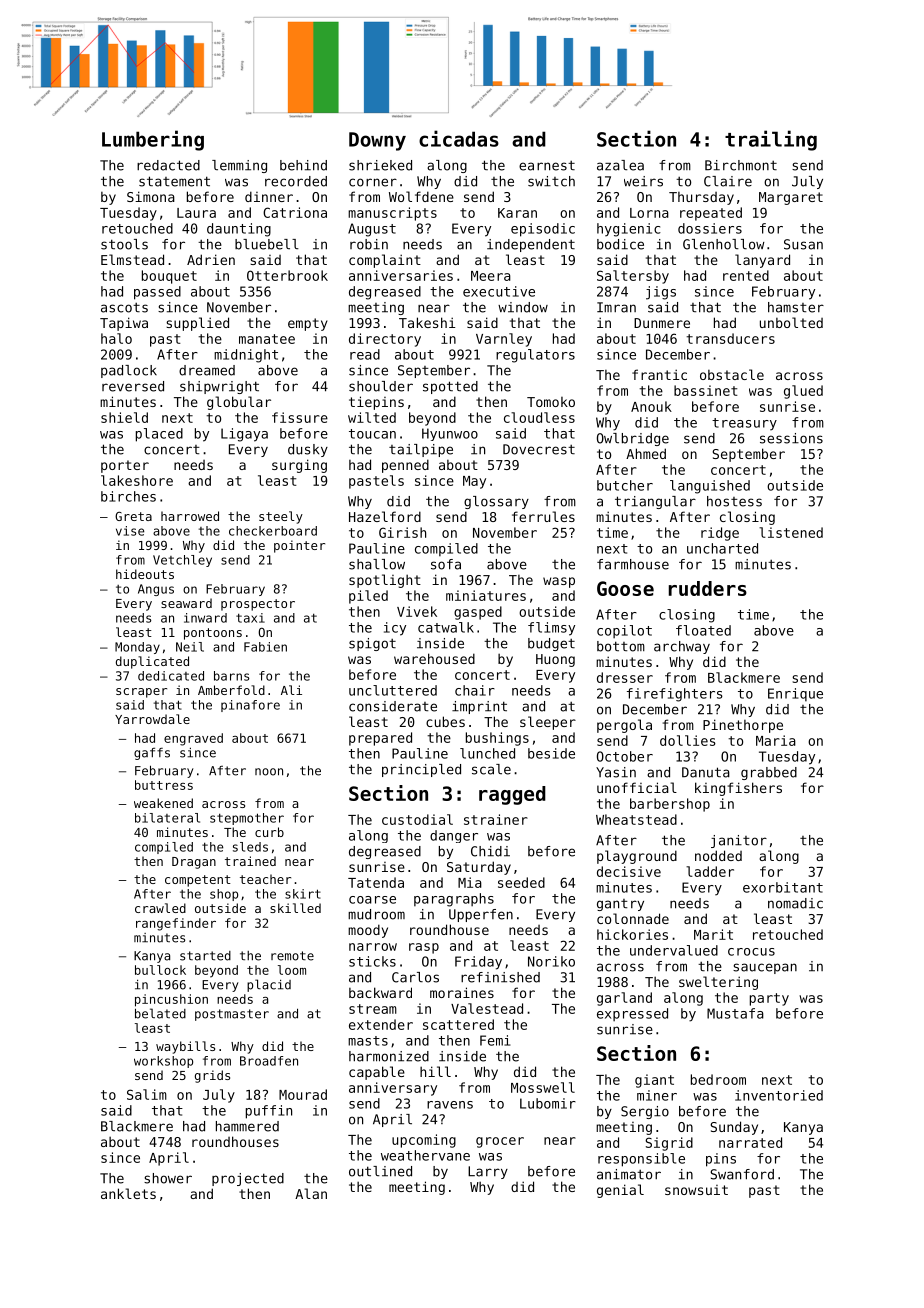  I want to click on engraved, so click(193, 739).
